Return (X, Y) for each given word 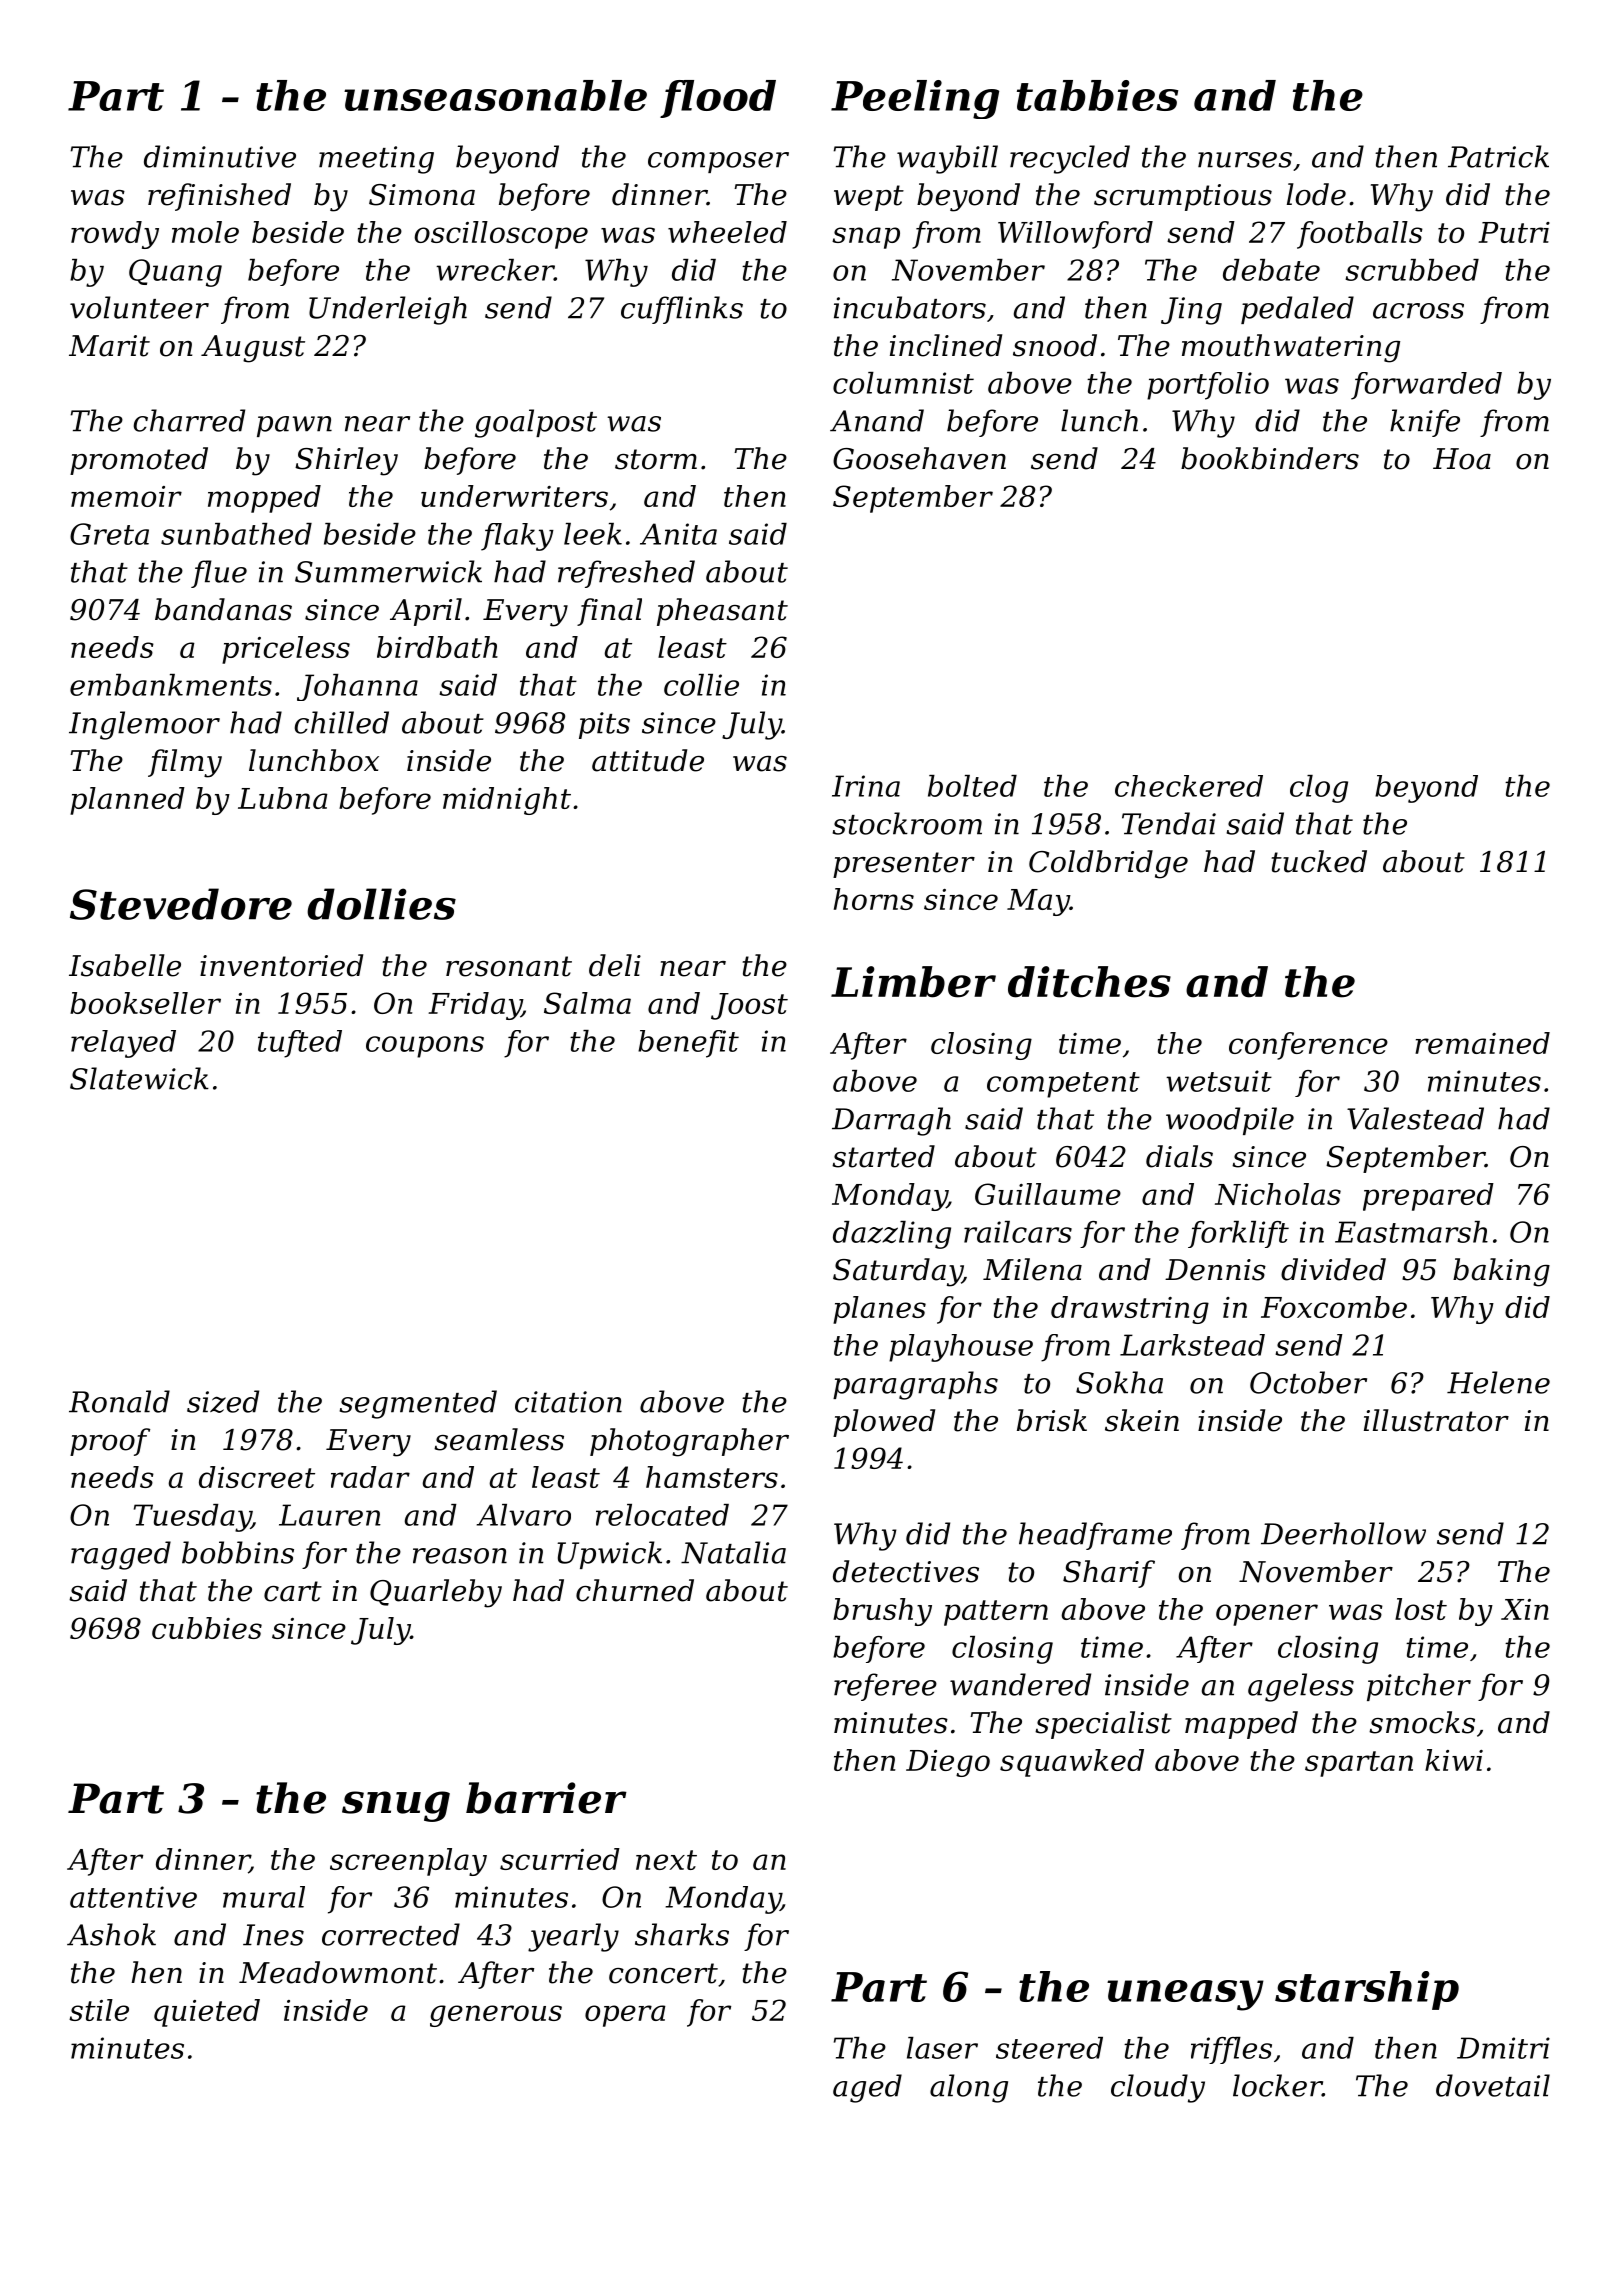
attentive (133, 1897)
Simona (422, 195)
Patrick (1498, 156)
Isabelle (125, 965)
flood (718, 99)
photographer (689, 1442)
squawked (1072, 1763)
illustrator (1436, 1420)
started (883, 1156)
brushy (882, 1612)
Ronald (119, 1401)
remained (1482, 1043)
